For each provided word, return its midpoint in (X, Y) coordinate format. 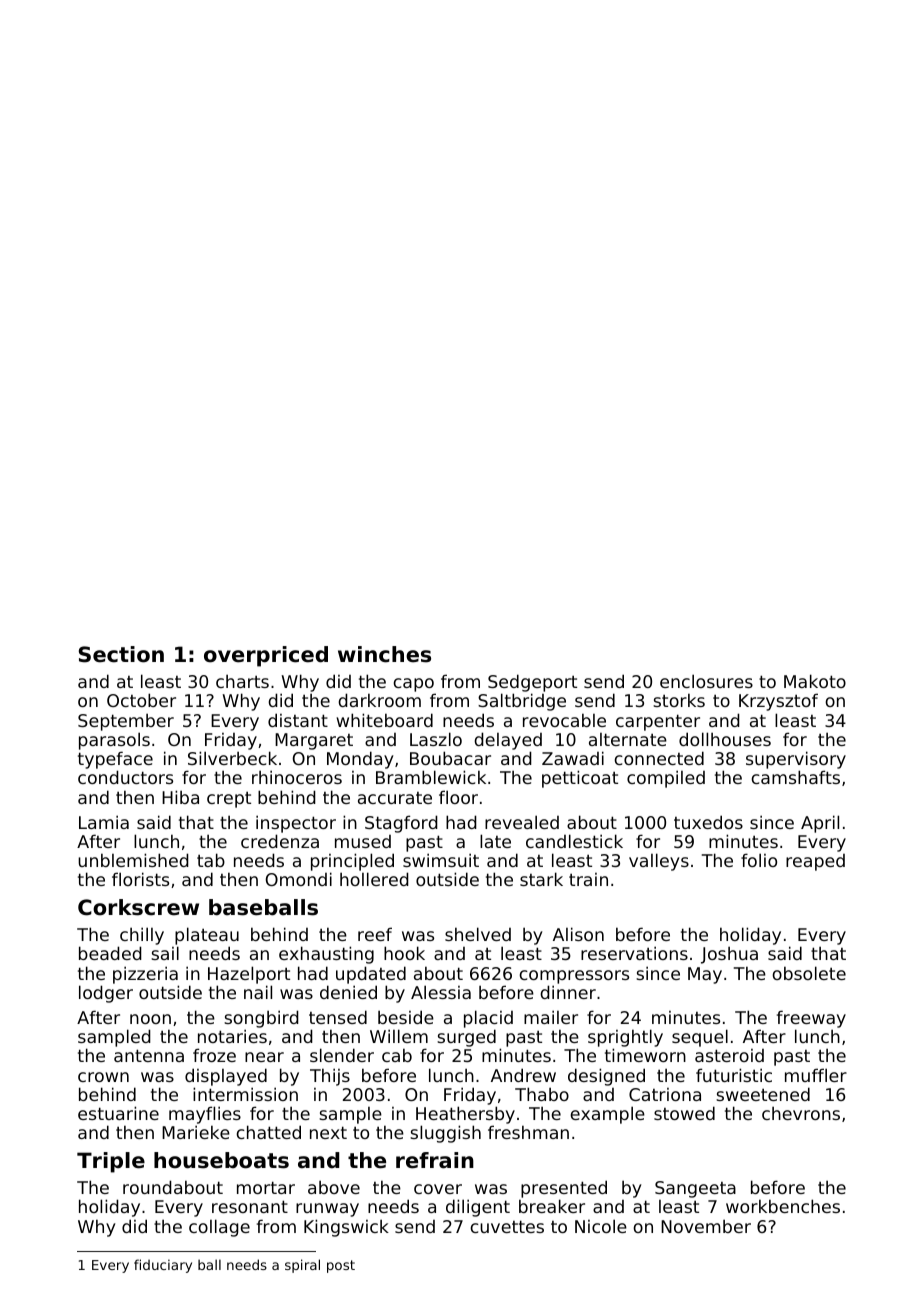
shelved (478, 934)
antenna (149, 1055)
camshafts (795, 777)
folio (759, 860)
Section (121, 654)
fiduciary (163, 1266)
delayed (508, 741)
